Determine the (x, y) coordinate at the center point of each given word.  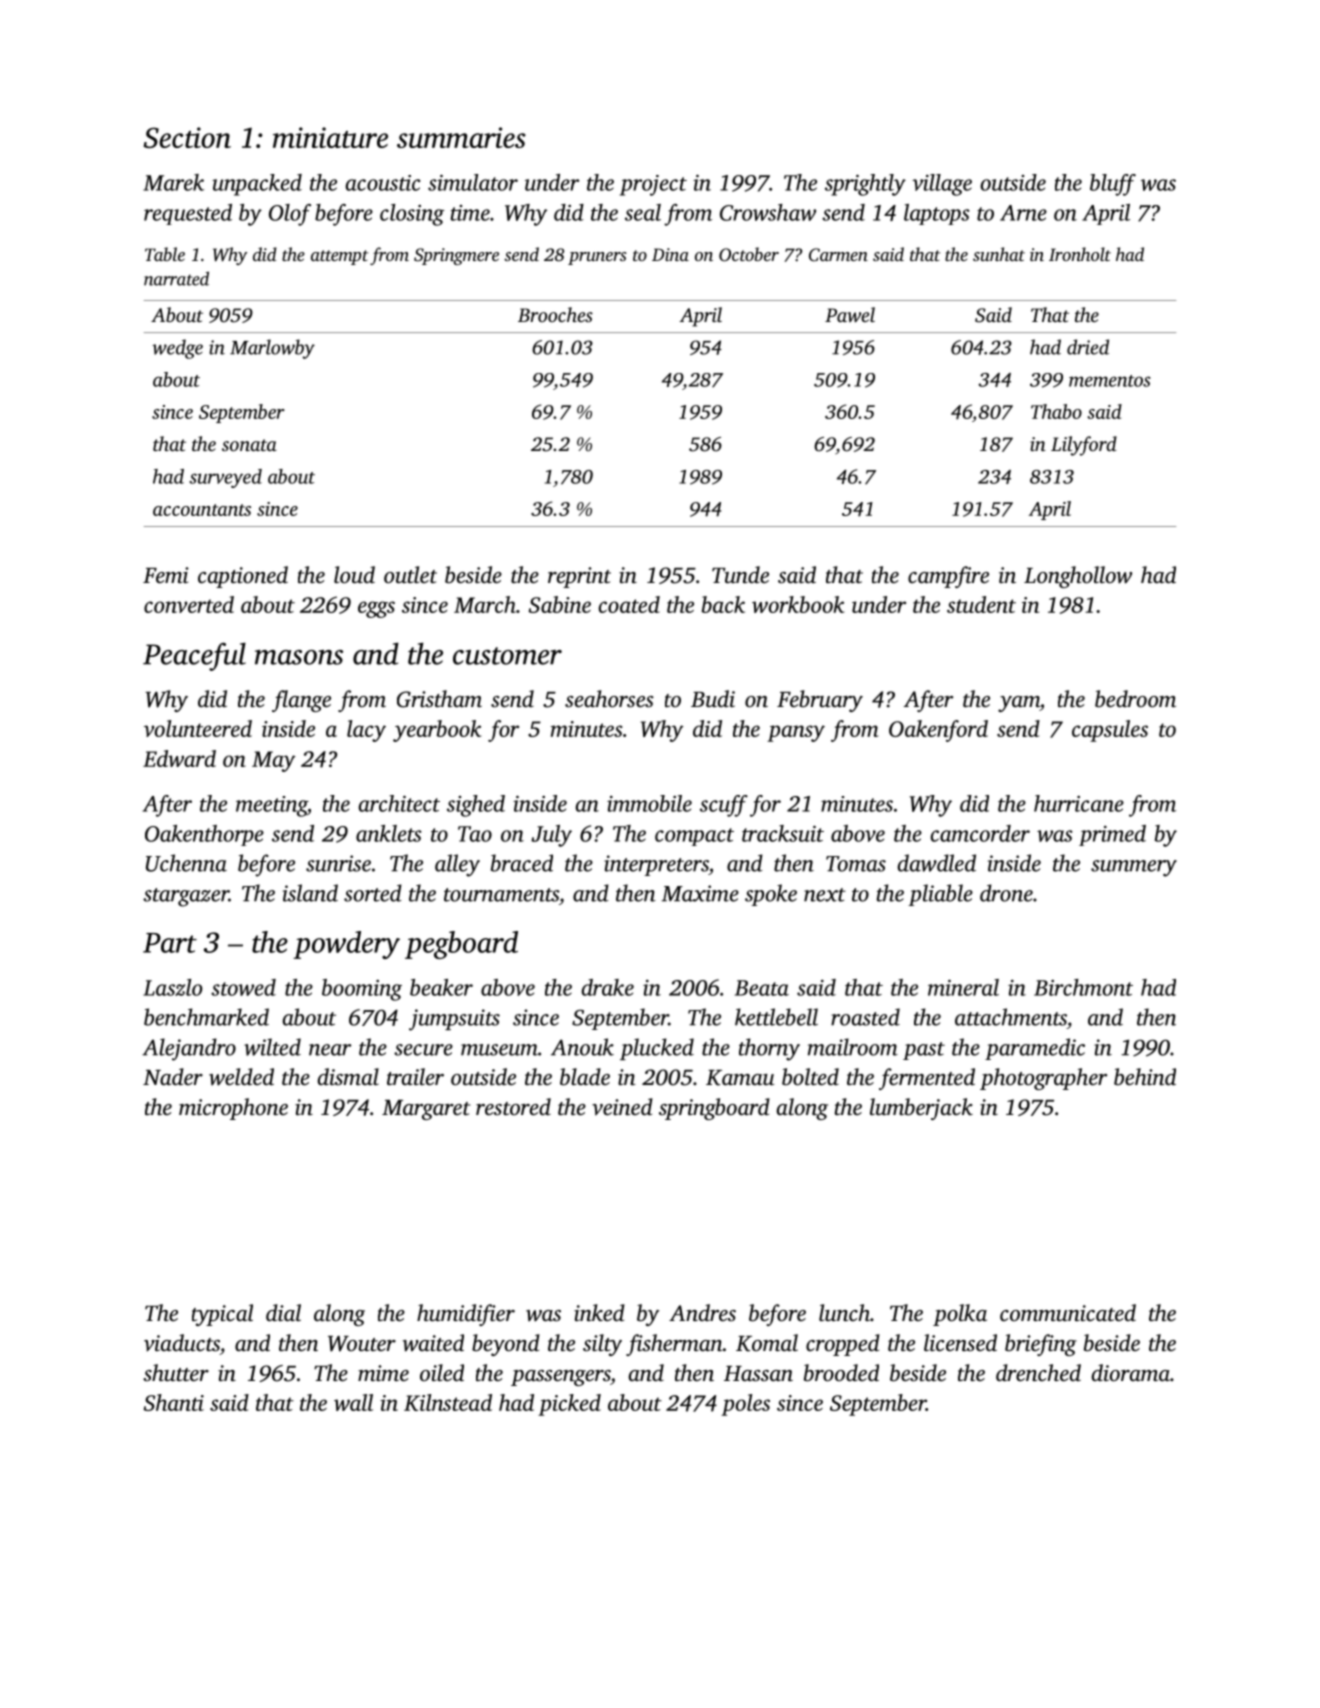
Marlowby (272, 349)
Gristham (439, 699)
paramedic (1035, 1049)
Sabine (559, 604)
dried (1088, 347)
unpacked (257, 185)
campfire (948, 577)
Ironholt (1080, 254)
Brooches (555, 314)
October (749, 254)
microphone (233, 1109)
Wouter (362, 1344)
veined (622, 1107)
